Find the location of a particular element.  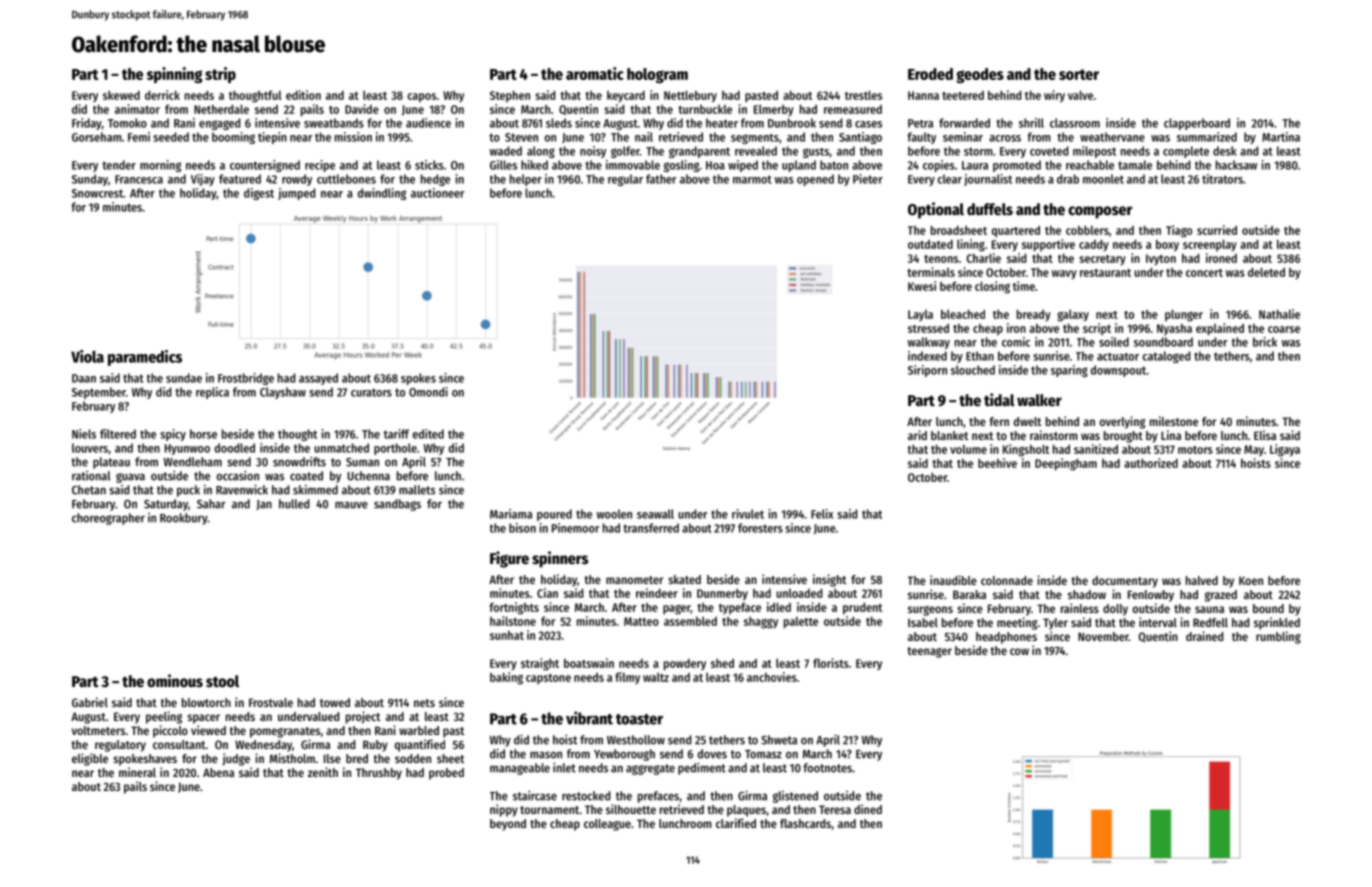

colleague is located at coordinates (607, 825).
